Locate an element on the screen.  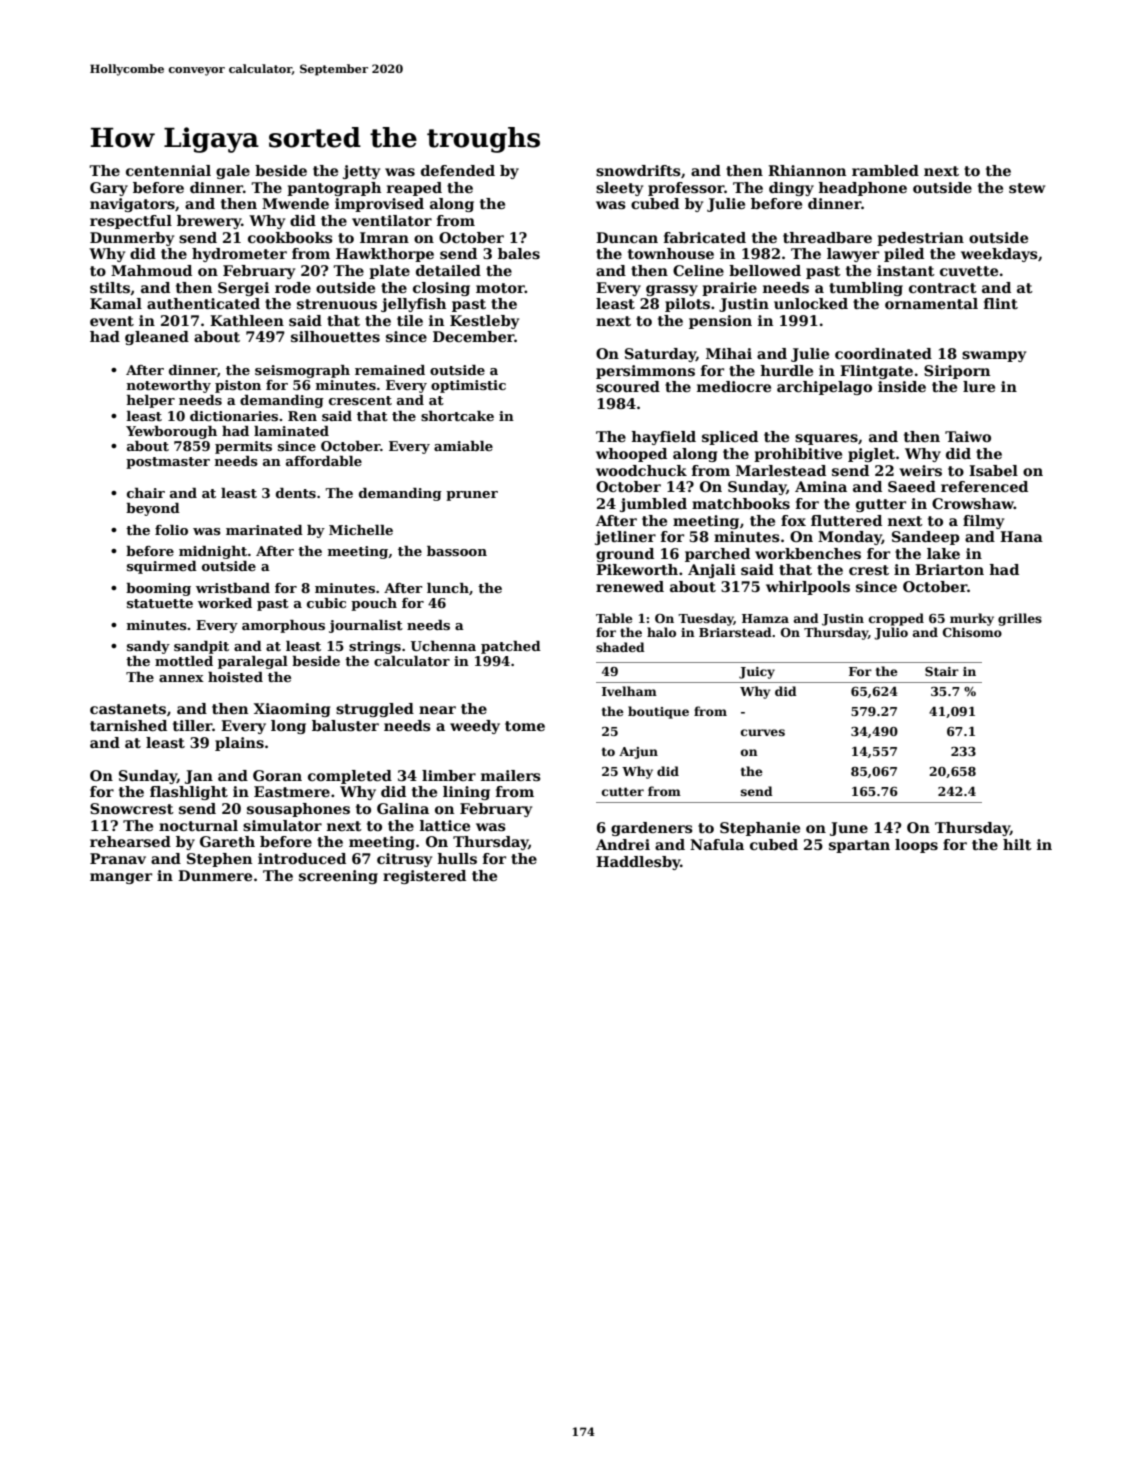
struggled is located at coordinates (375, 710).
